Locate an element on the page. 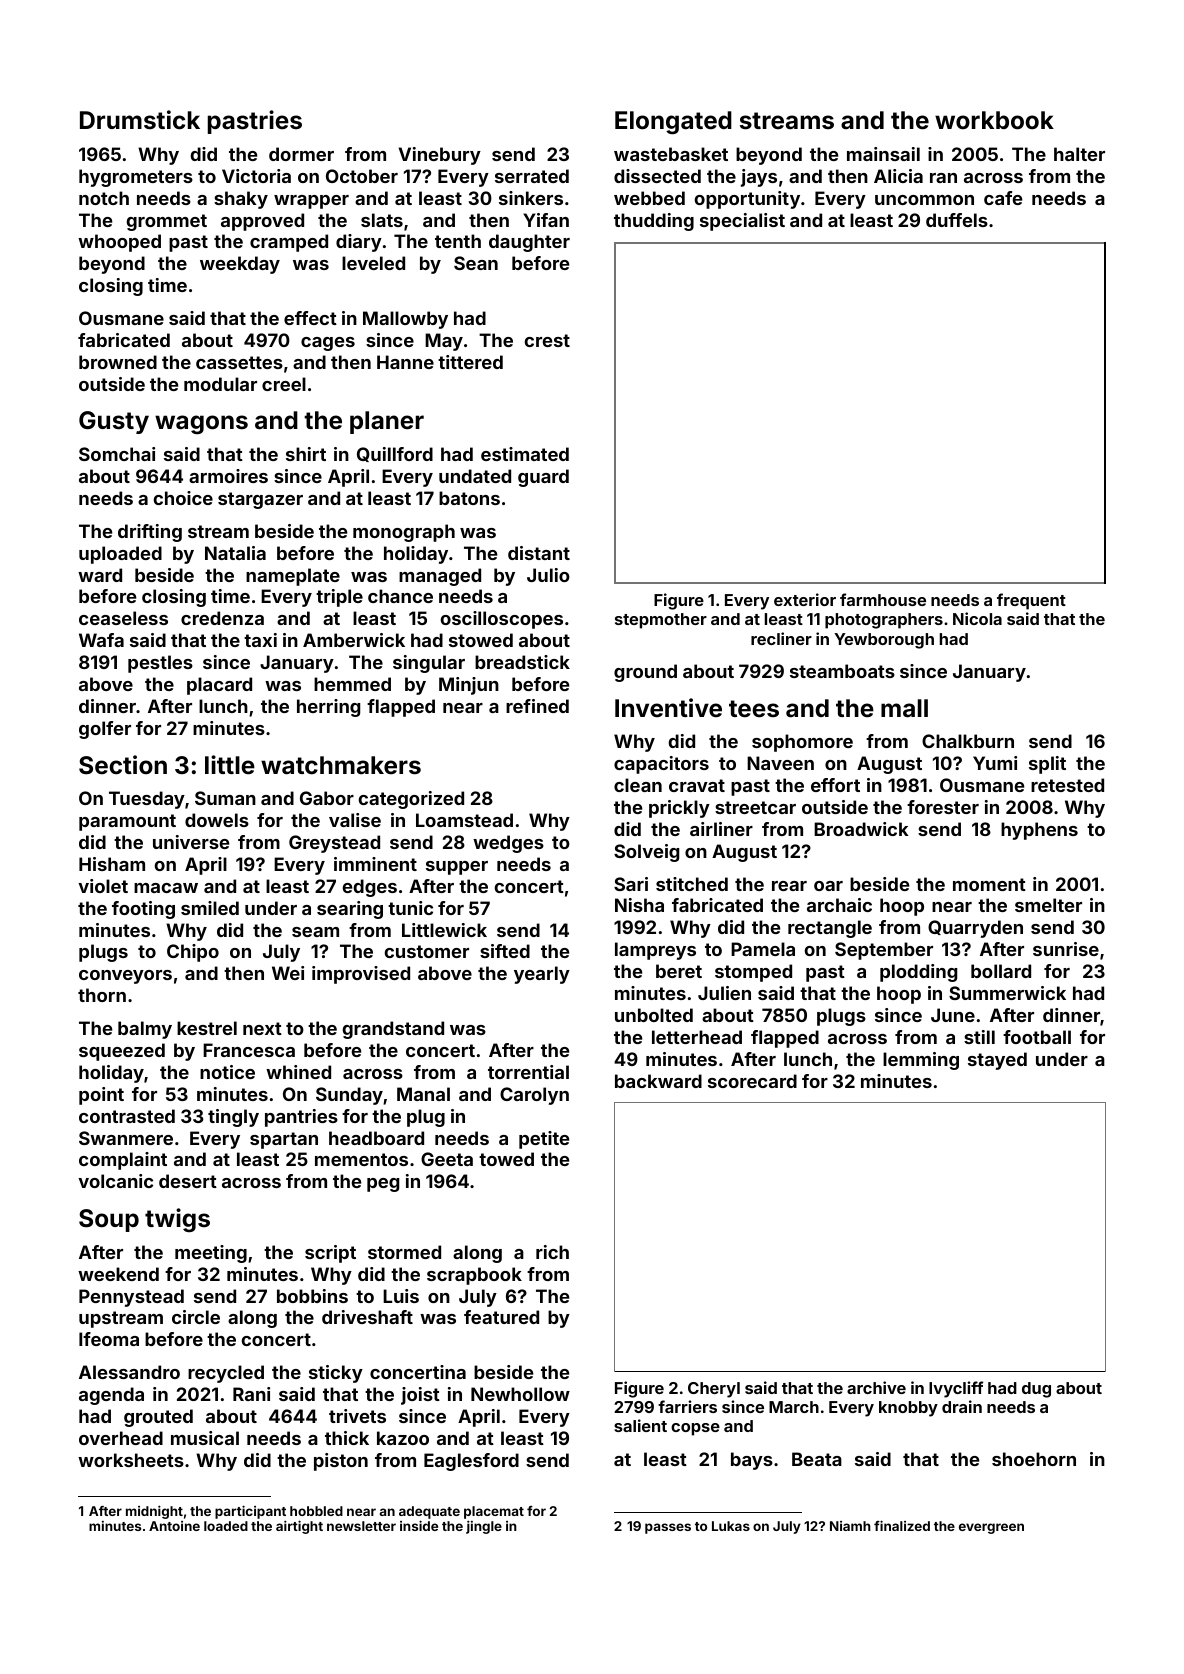  Elongated is located at coordinates (673, 122).
